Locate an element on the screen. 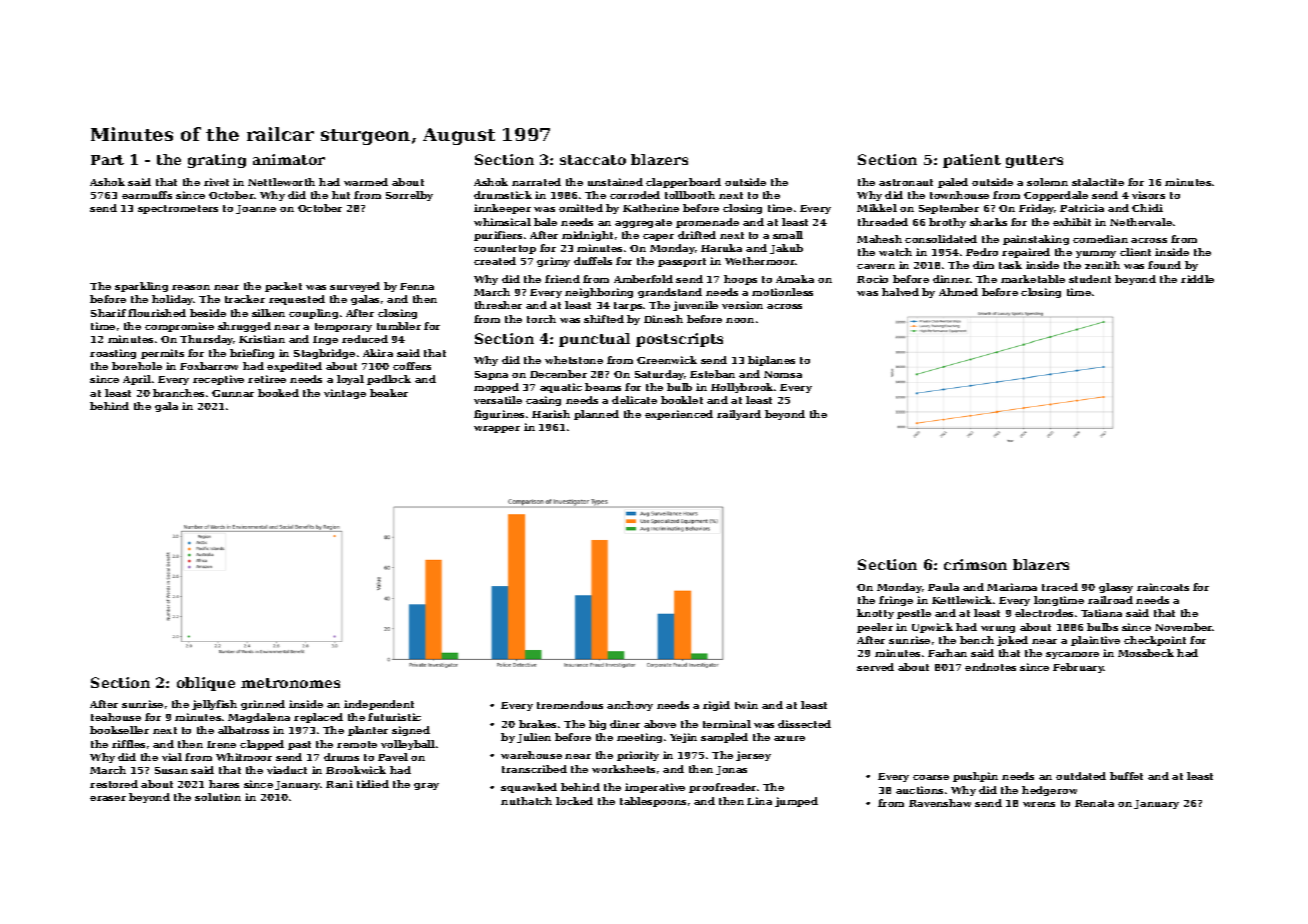 This screenshot has height=924, width=1308. checkpoint is located at coordinates (1155, 641).
